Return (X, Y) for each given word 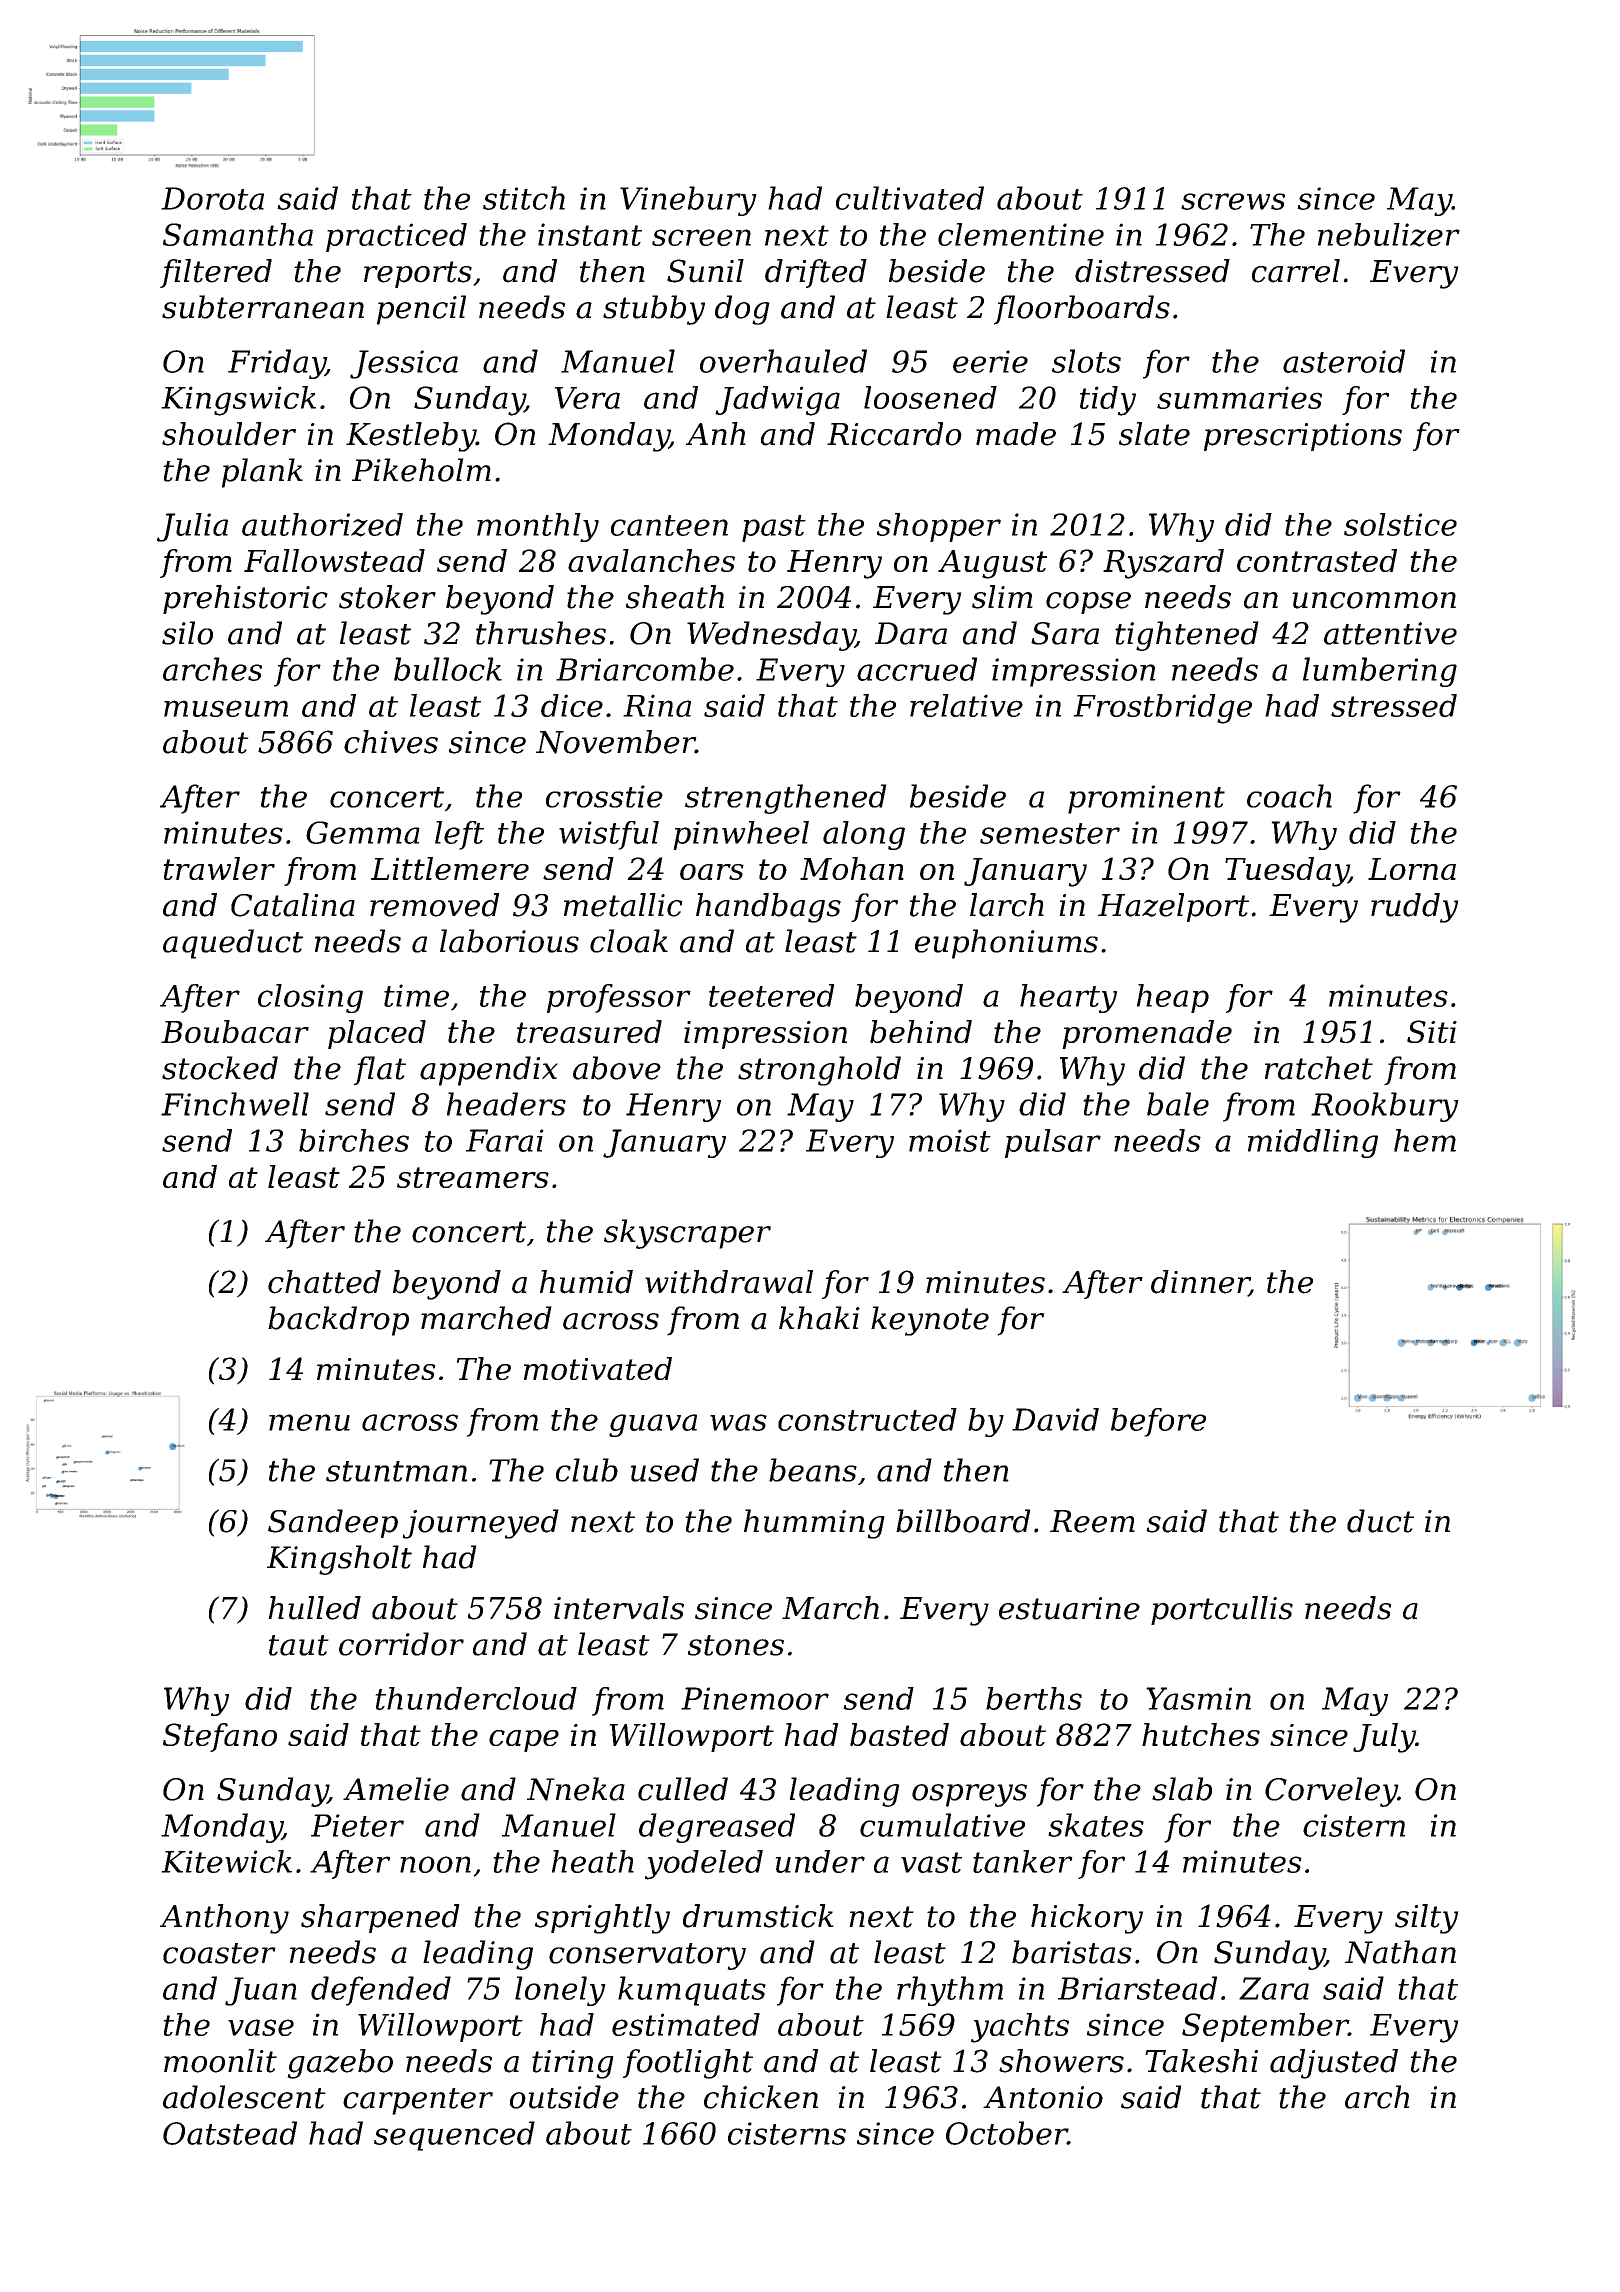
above (617, 1068)
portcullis (1222, 1610)
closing (310, 998)
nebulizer (1389, 235)
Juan (261, 1991)
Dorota (212, 198)
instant (590, 234)
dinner (1200, 1283)
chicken (761, 2097)
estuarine (1069, 1608)
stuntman (396, 1471)
